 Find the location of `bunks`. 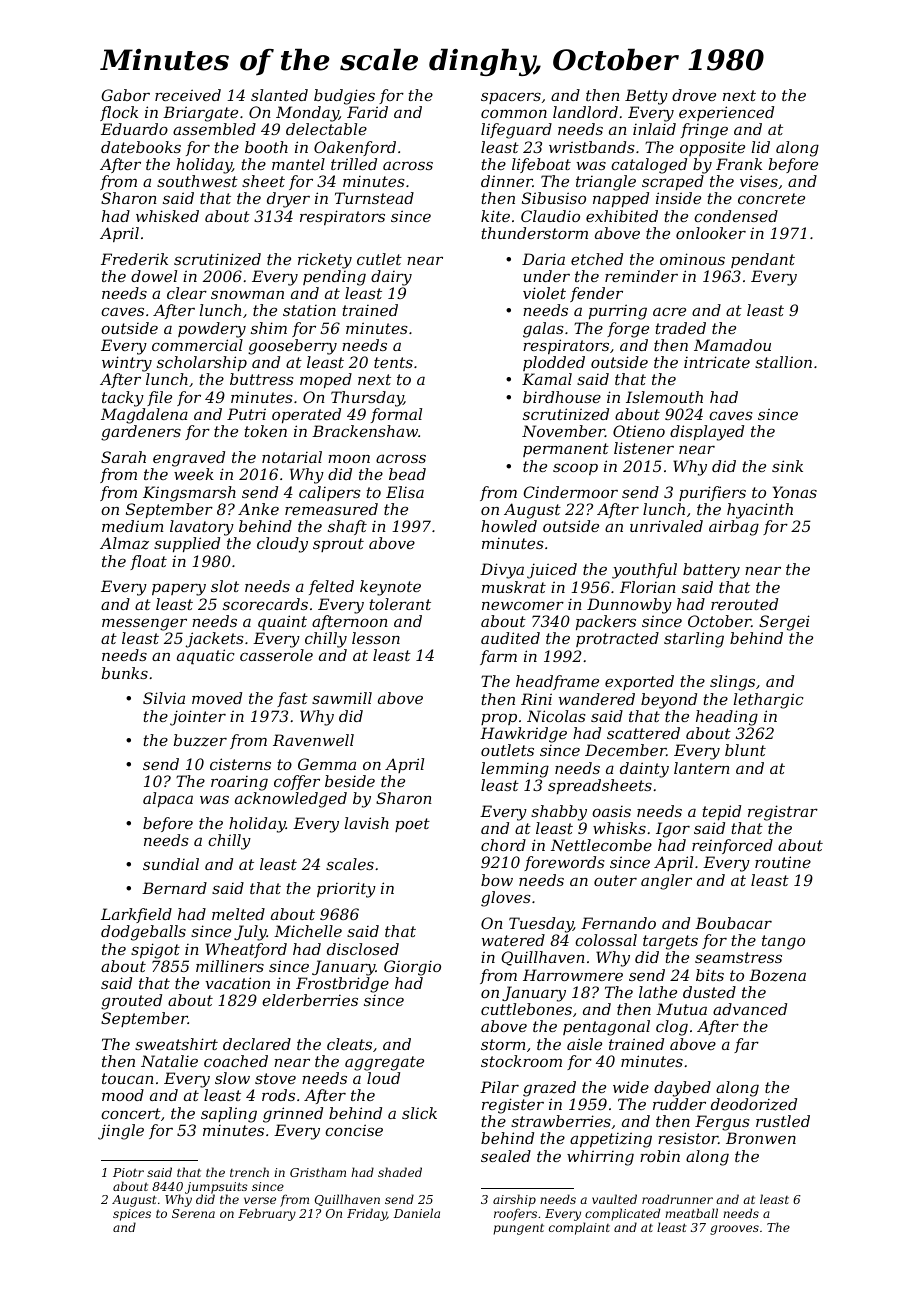

bunks is located at coordinates (125, 673).
